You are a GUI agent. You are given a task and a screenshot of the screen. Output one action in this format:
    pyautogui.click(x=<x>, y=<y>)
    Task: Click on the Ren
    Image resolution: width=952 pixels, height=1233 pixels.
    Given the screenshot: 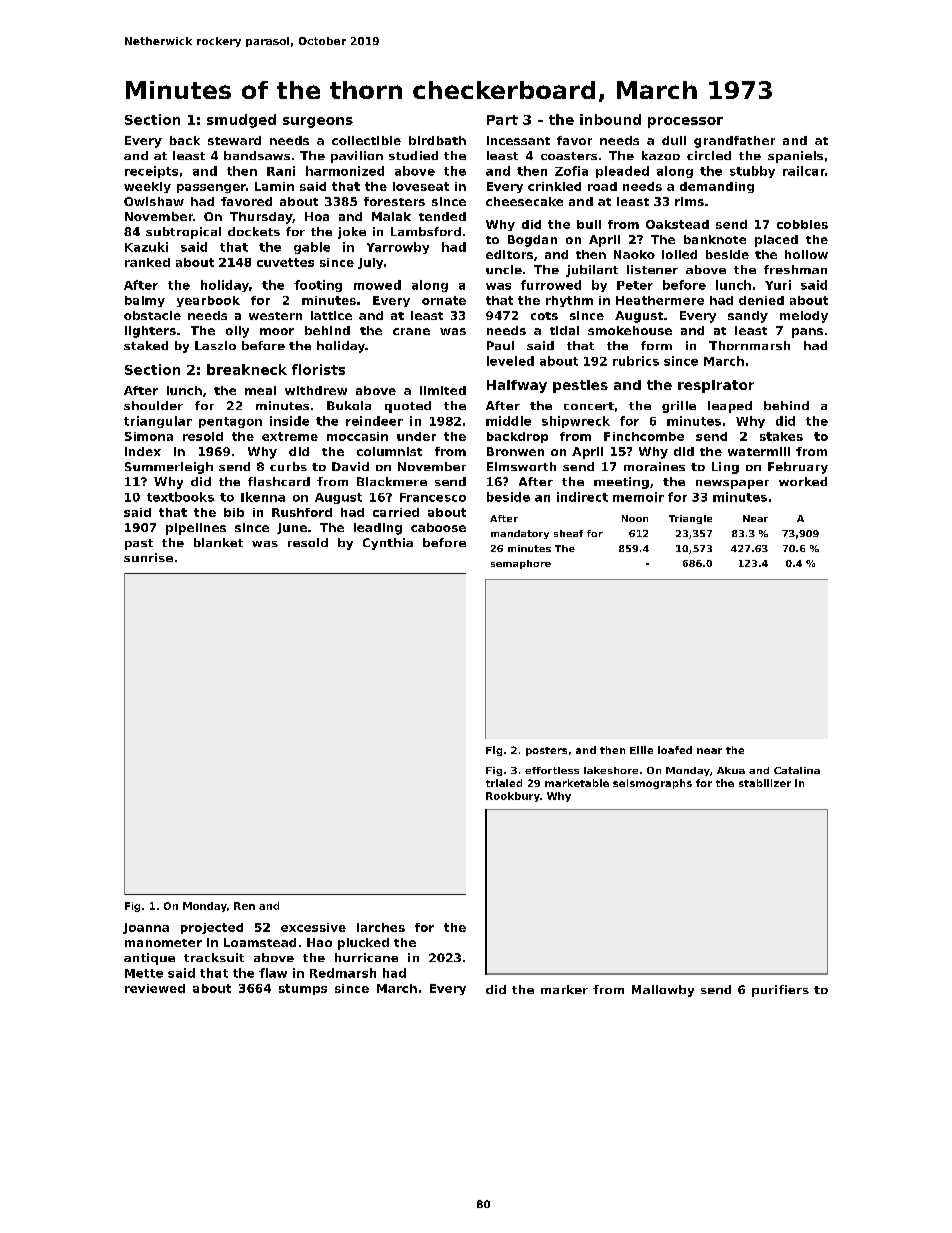 What is the action you would take?
    pyautogui.click(x=244, y=906)
